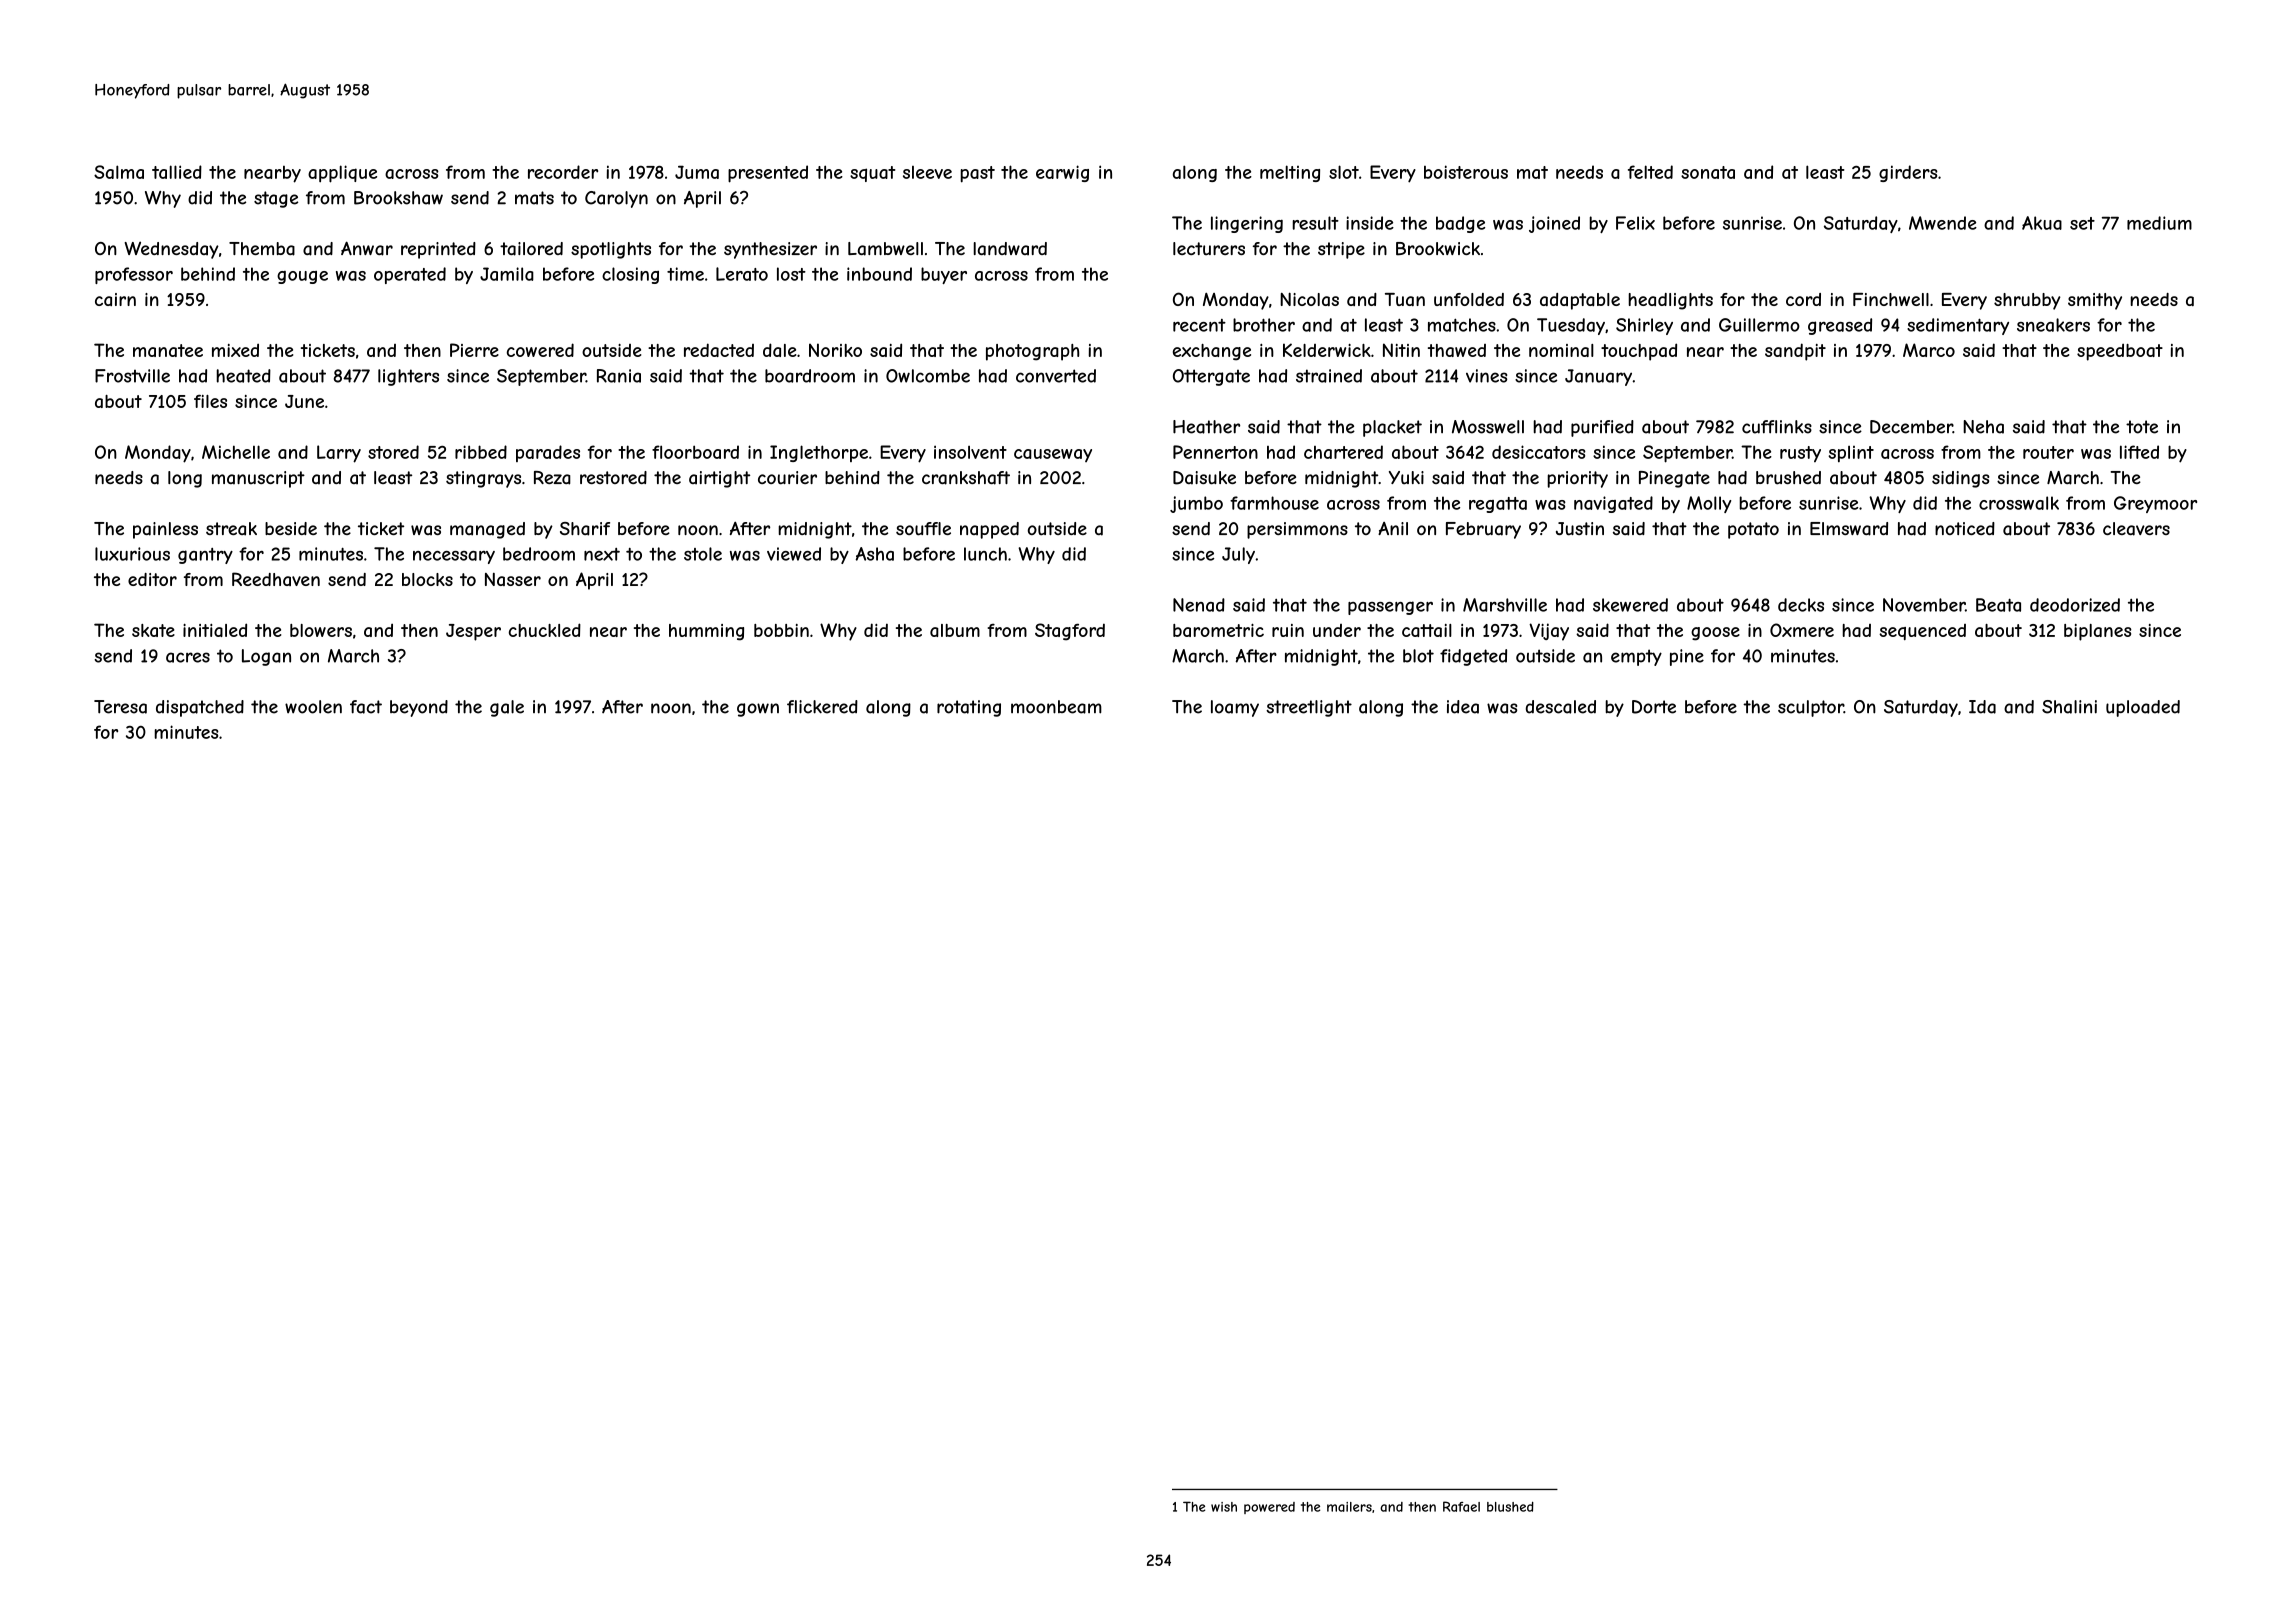 The width and height of the document is (2292, 1620). What do you see at coordinates (1982, 707) in the document?
I see `Ida` at bounding box center [1982, 707].
